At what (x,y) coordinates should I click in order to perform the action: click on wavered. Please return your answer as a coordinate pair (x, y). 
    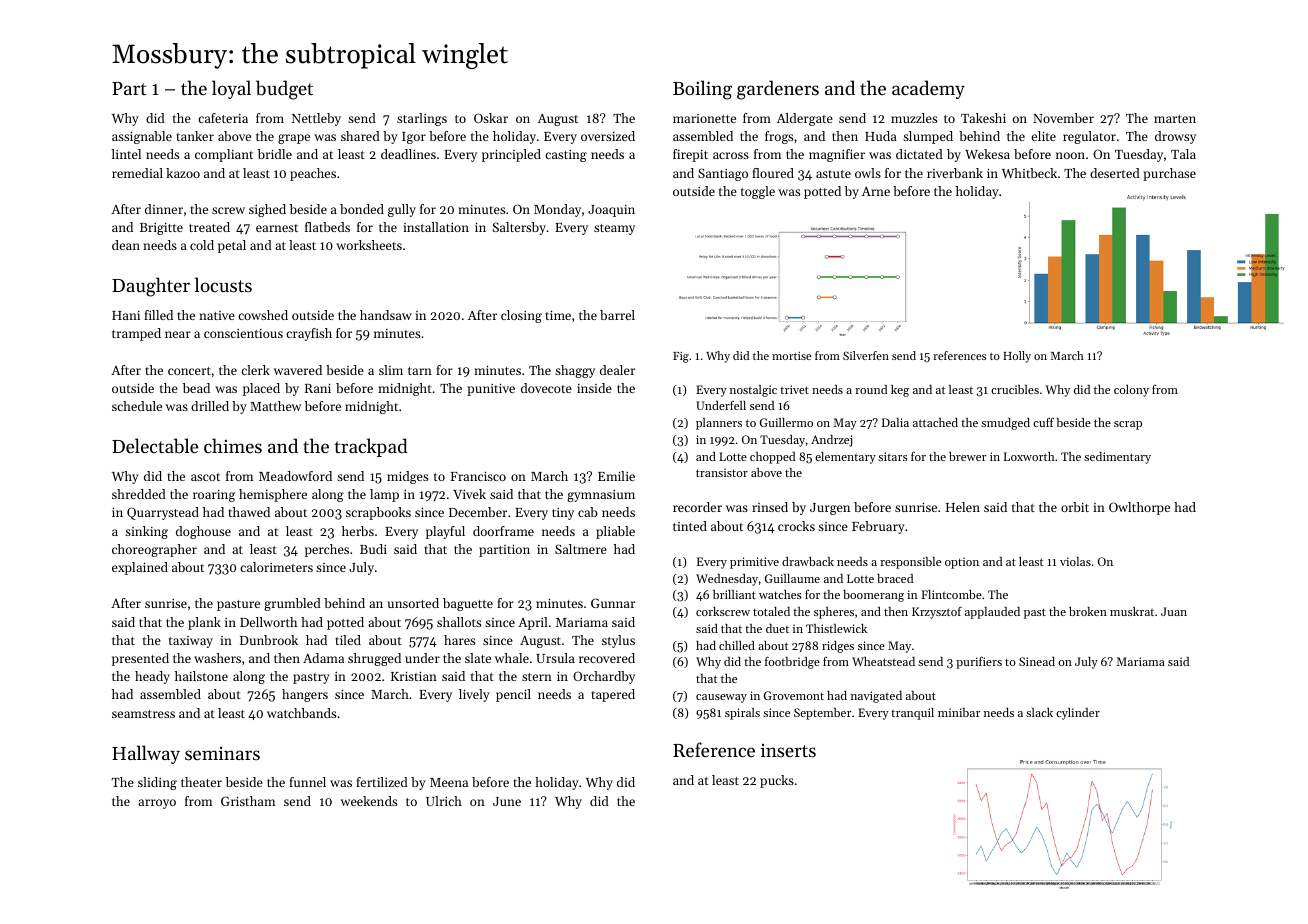
    Looking at the image, I should click on (298, 370).
